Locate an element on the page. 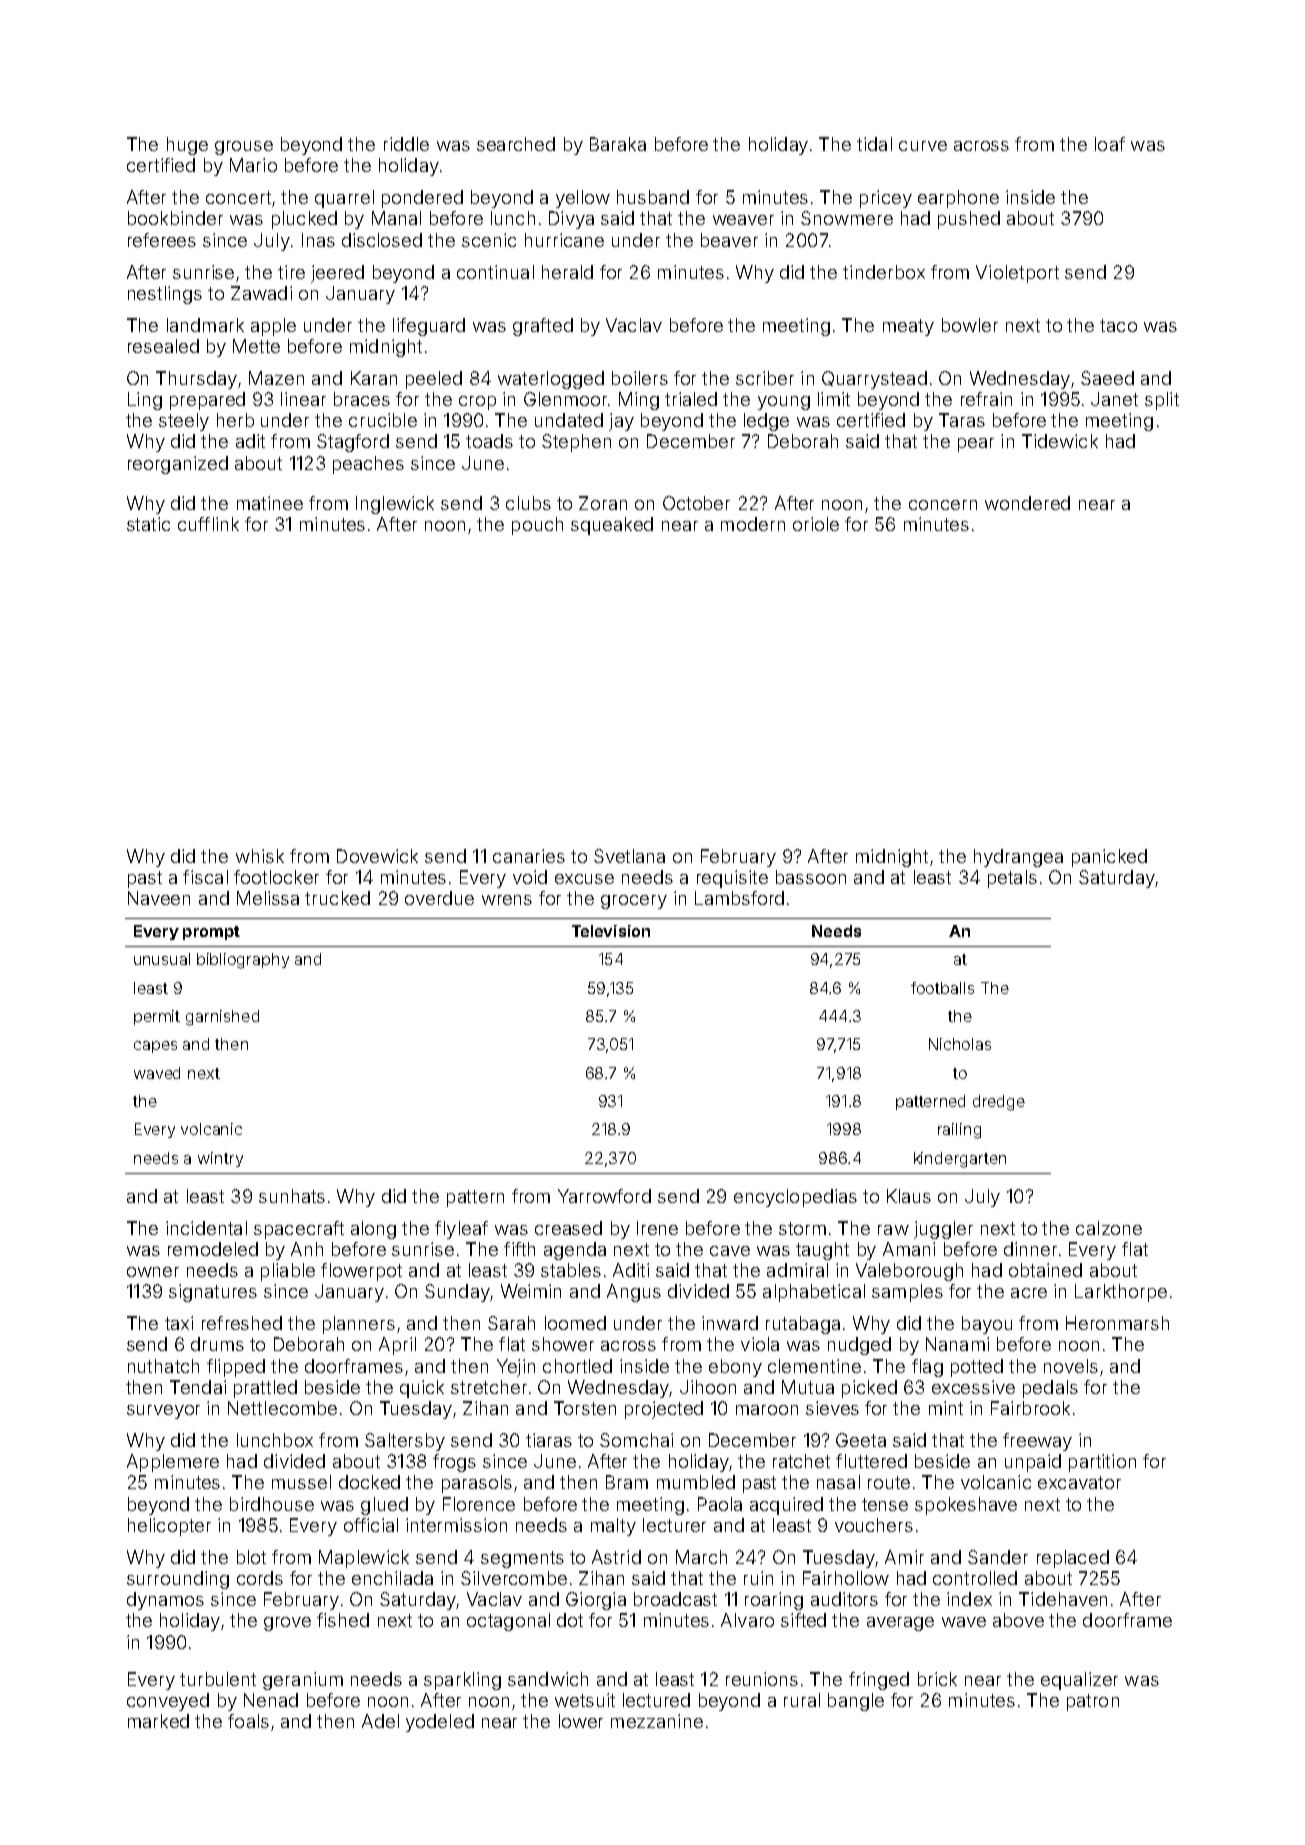 The height and width of the image is (1845, 1305). loaf is located at coordinates (1110, 144).
